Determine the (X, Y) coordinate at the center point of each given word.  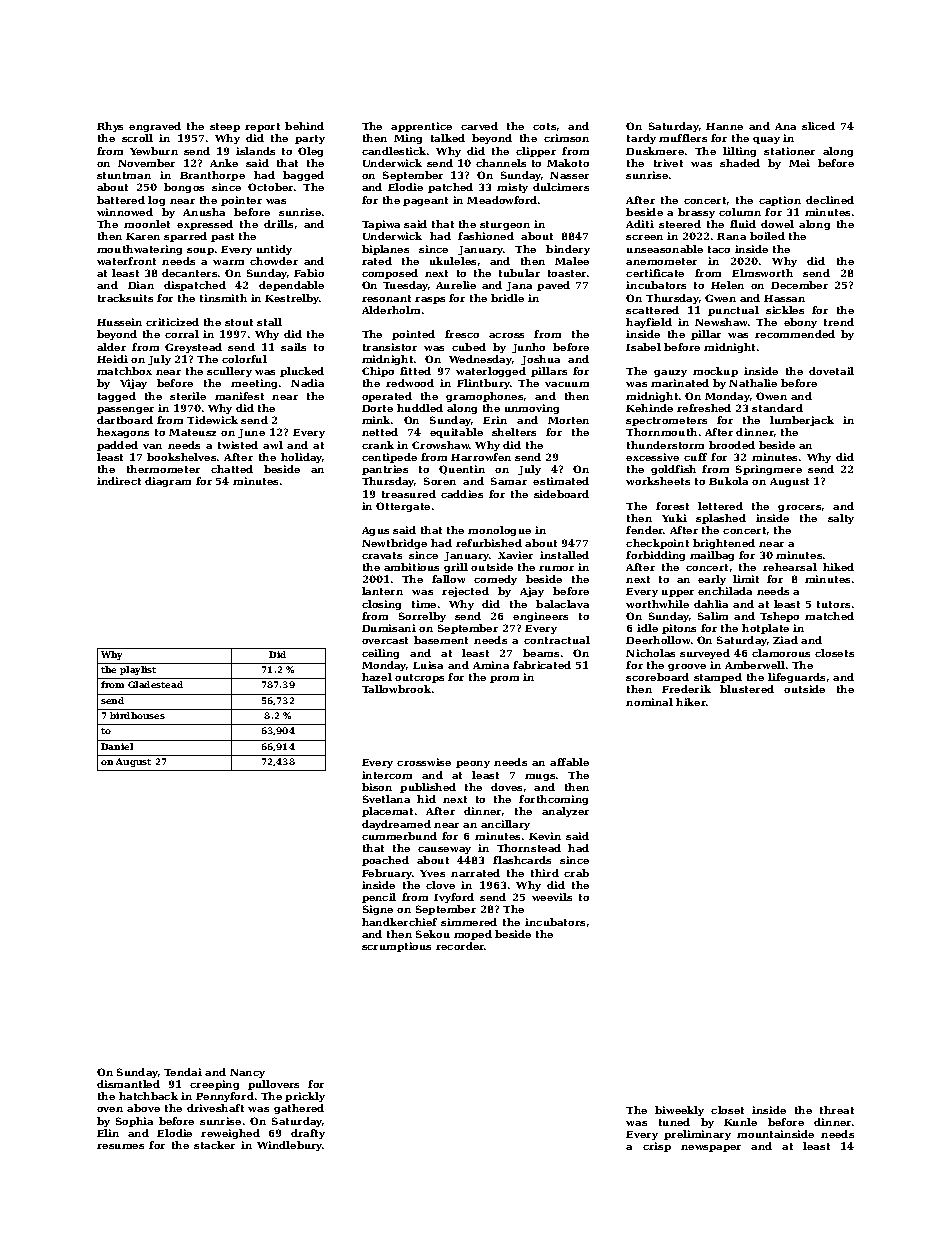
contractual (557, 640)
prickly (305, 1097)
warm (228, 262)
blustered (747, 689)
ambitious (411, 567)
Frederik (686, 689)
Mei (799, 163)
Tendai (183, 1072)
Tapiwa (381, 225)
